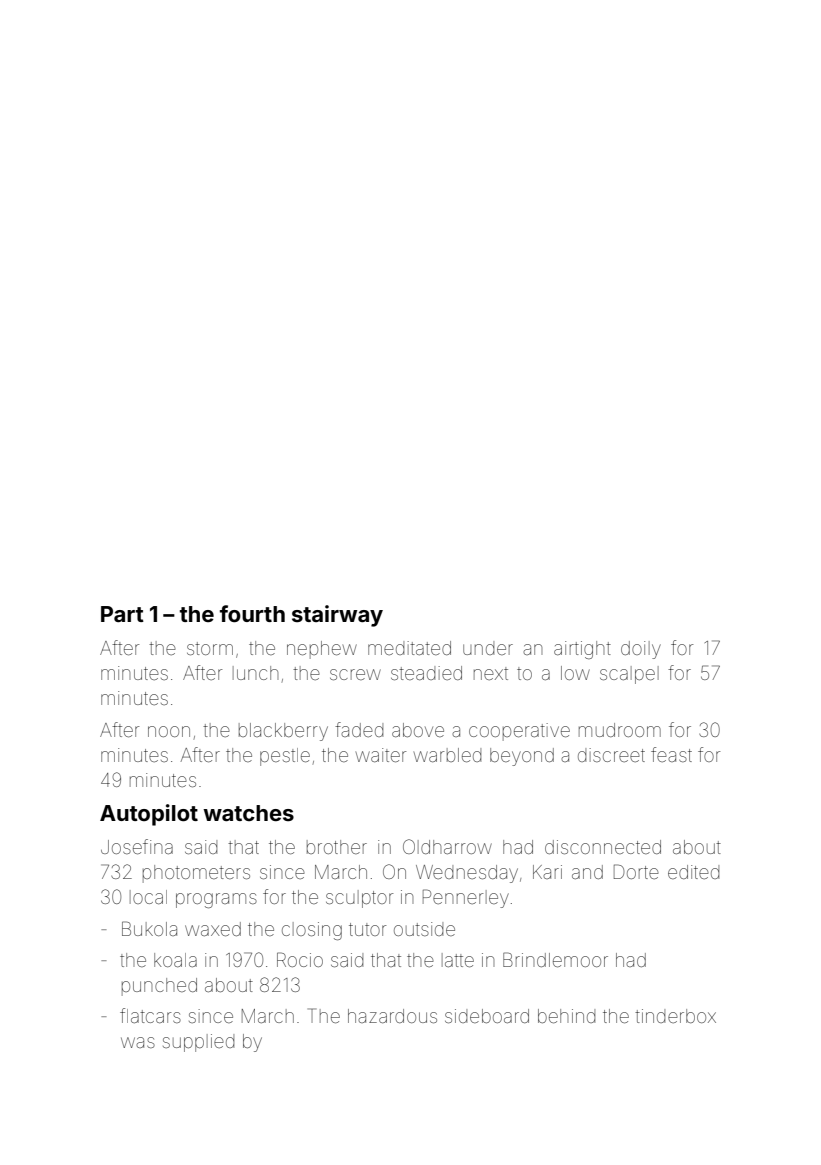 This screenshot has height=1165, width=821. Describe the element at coordinates (641, 650) in the screenshot. I see `doily` at that location.
